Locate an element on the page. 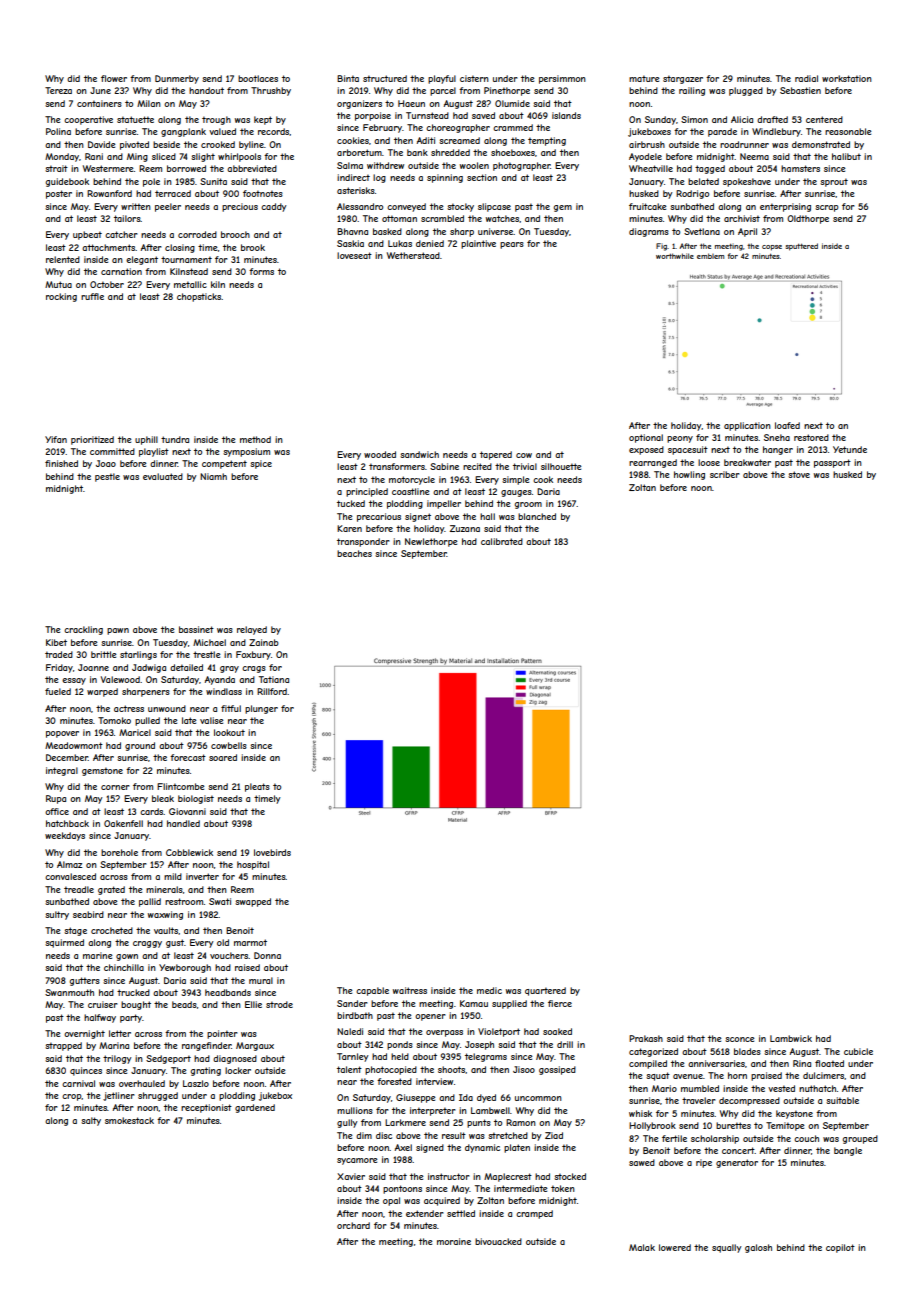 This document has height=1308, width=924. playful is located at coordinates (442, 79).
